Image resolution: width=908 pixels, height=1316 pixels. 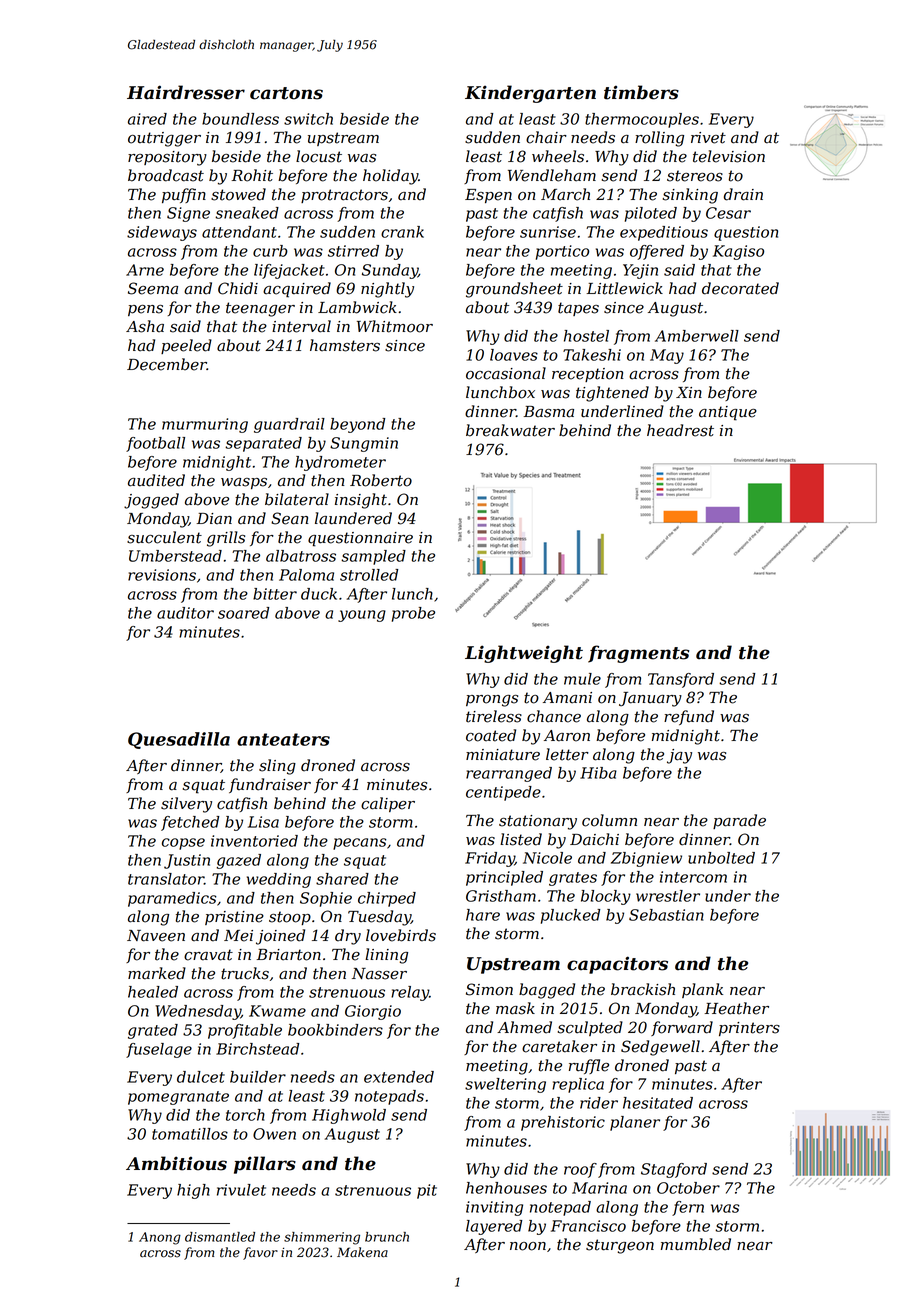 I want to click on decorated, so click(x=740, y=288).
